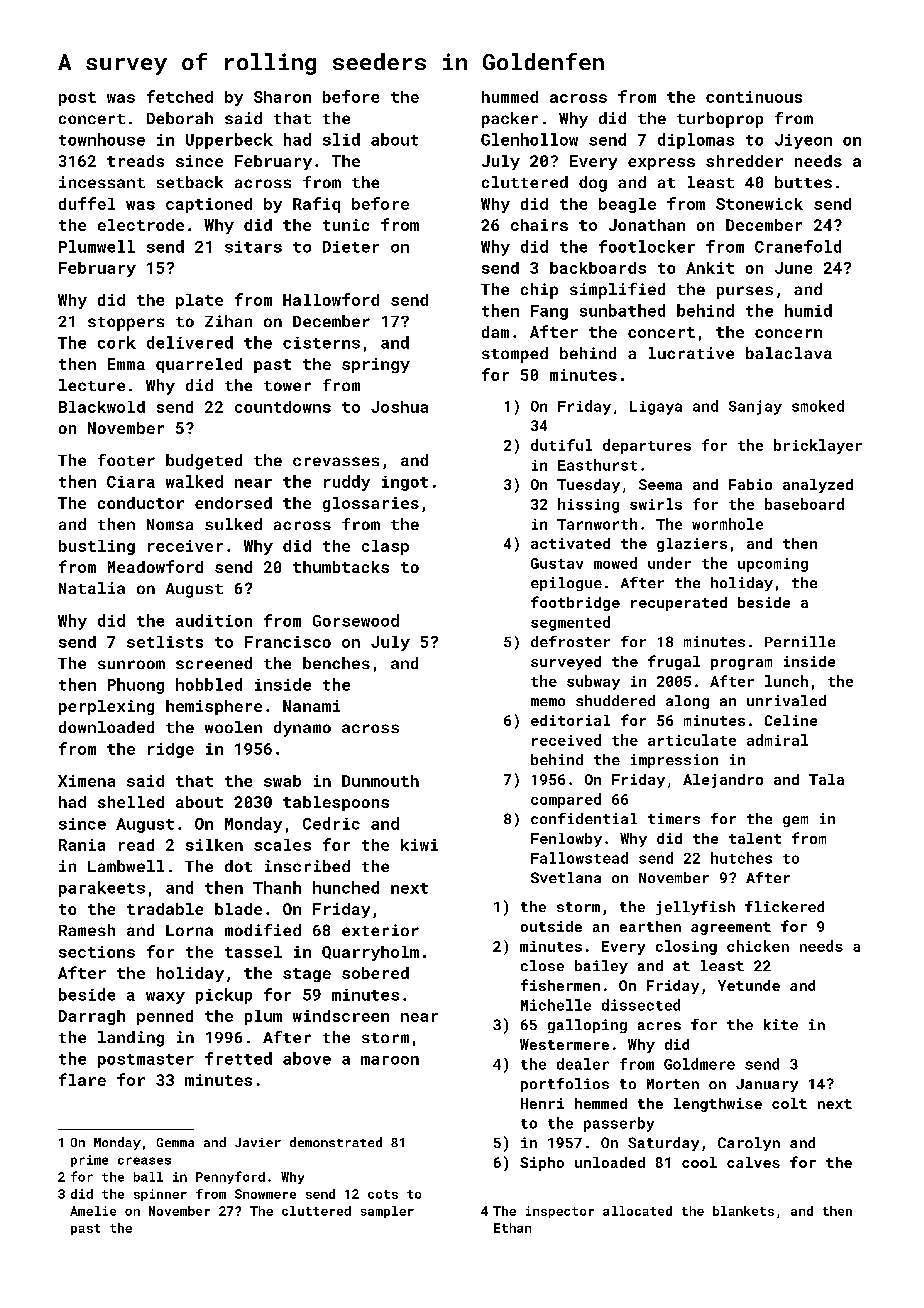 Image resolution: width=924 pixels, height=1308 pixels. Describe the element at coordinates (387, 1212) in the page. I see `sampler` at that location.
